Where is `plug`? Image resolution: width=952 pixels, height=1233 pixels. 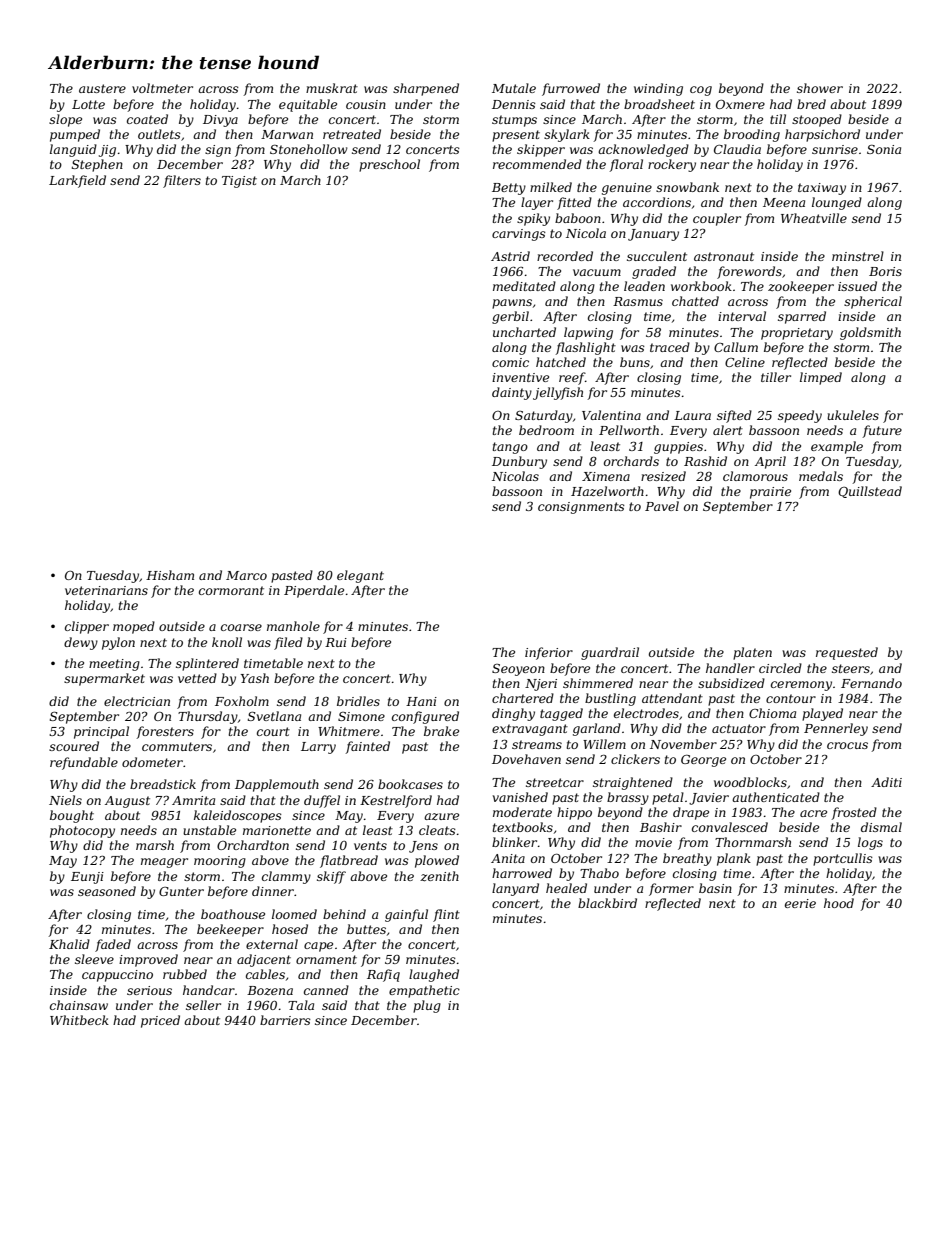
plug is located at coordinates (427, 1006).
